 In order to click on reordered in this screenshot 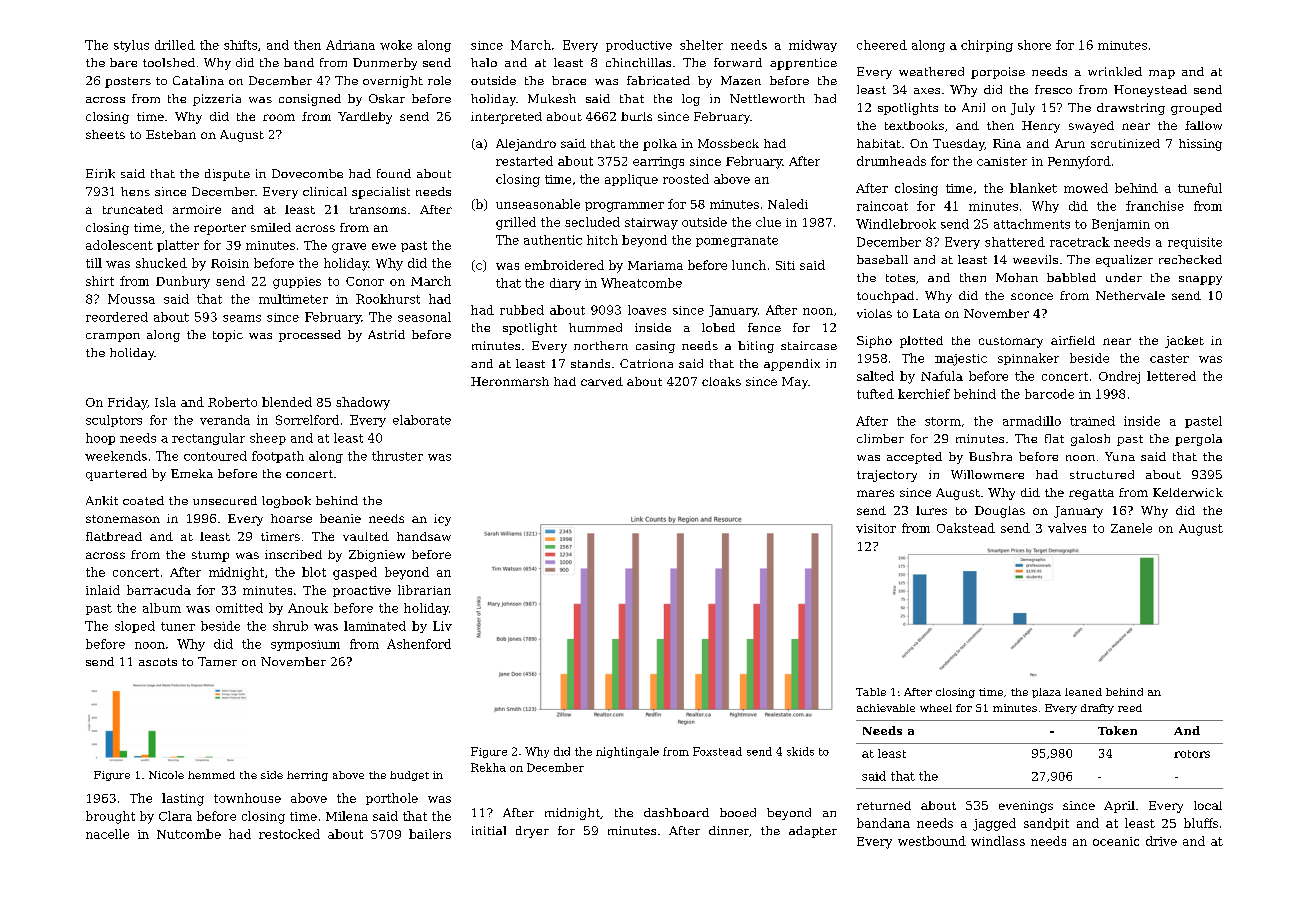, I will do `click(117, 317)`.
